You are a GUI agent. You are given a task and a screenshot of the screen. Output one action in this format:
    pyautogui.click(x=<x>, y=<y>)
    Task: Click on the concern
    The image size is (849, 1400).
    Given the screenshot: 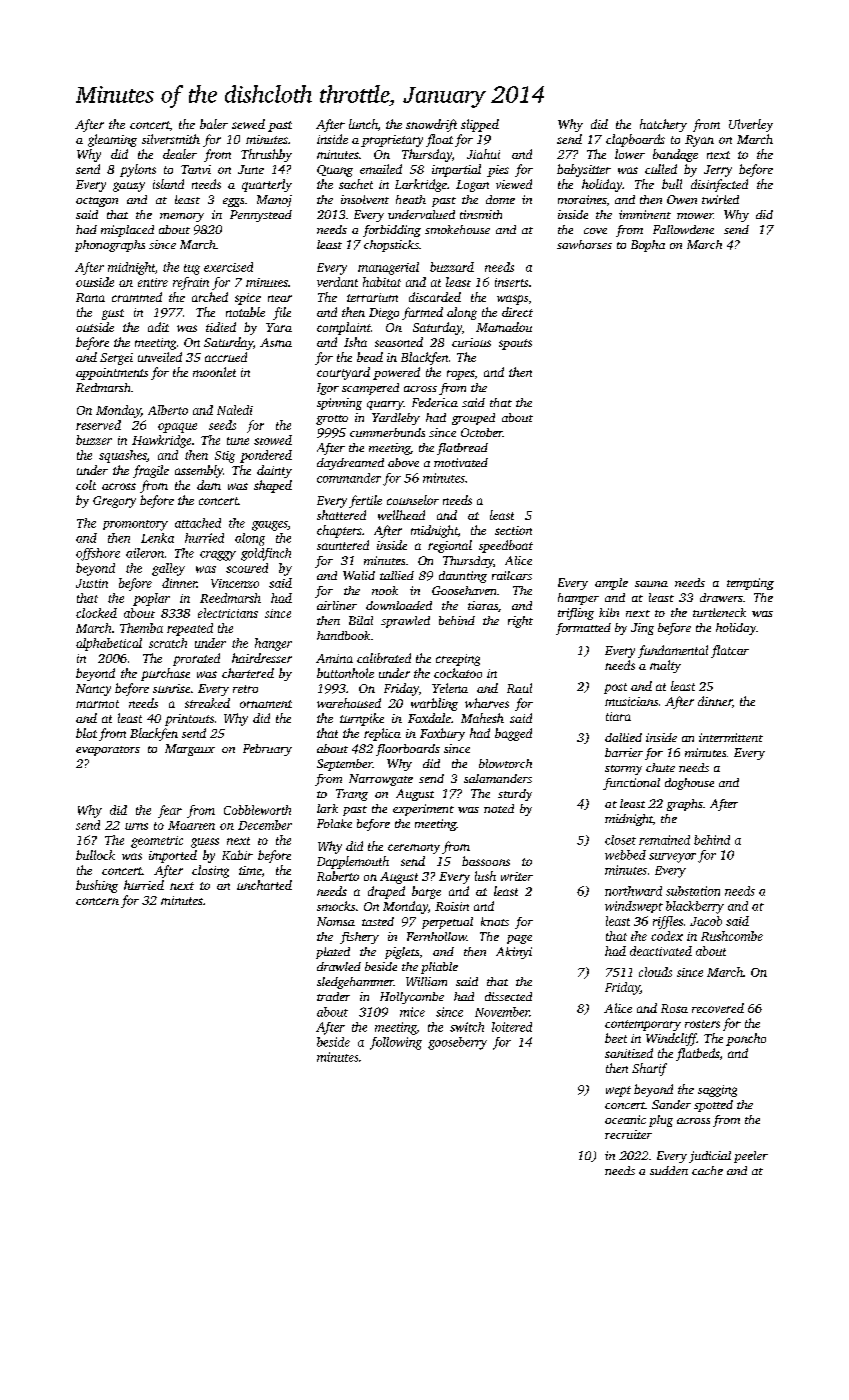 What is the action you would take?
    pyautogui.click(x=97, y=901)
